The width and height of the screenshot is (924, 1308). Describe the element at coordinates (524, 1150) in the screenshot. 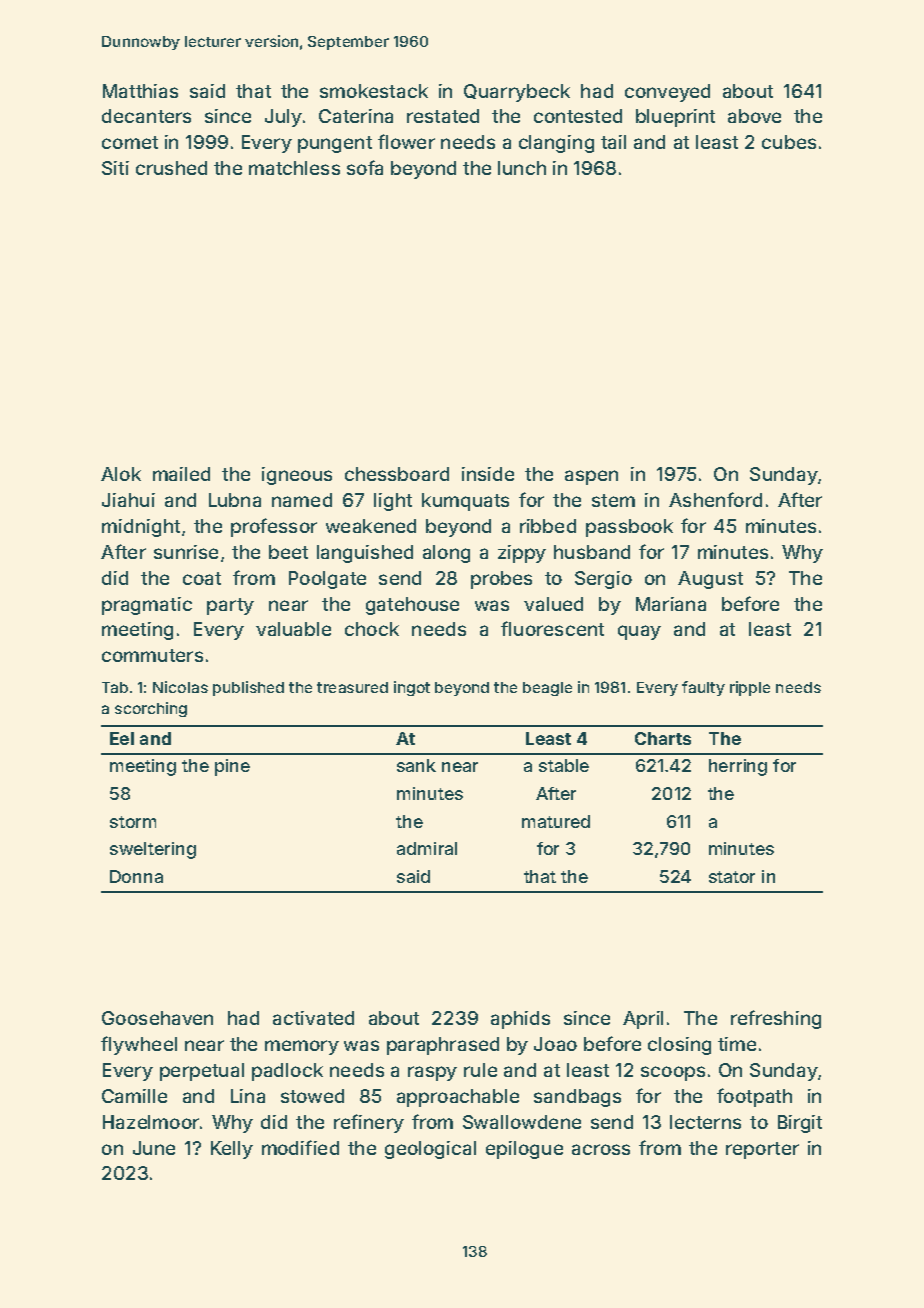

I see `epilogue` at that location.
